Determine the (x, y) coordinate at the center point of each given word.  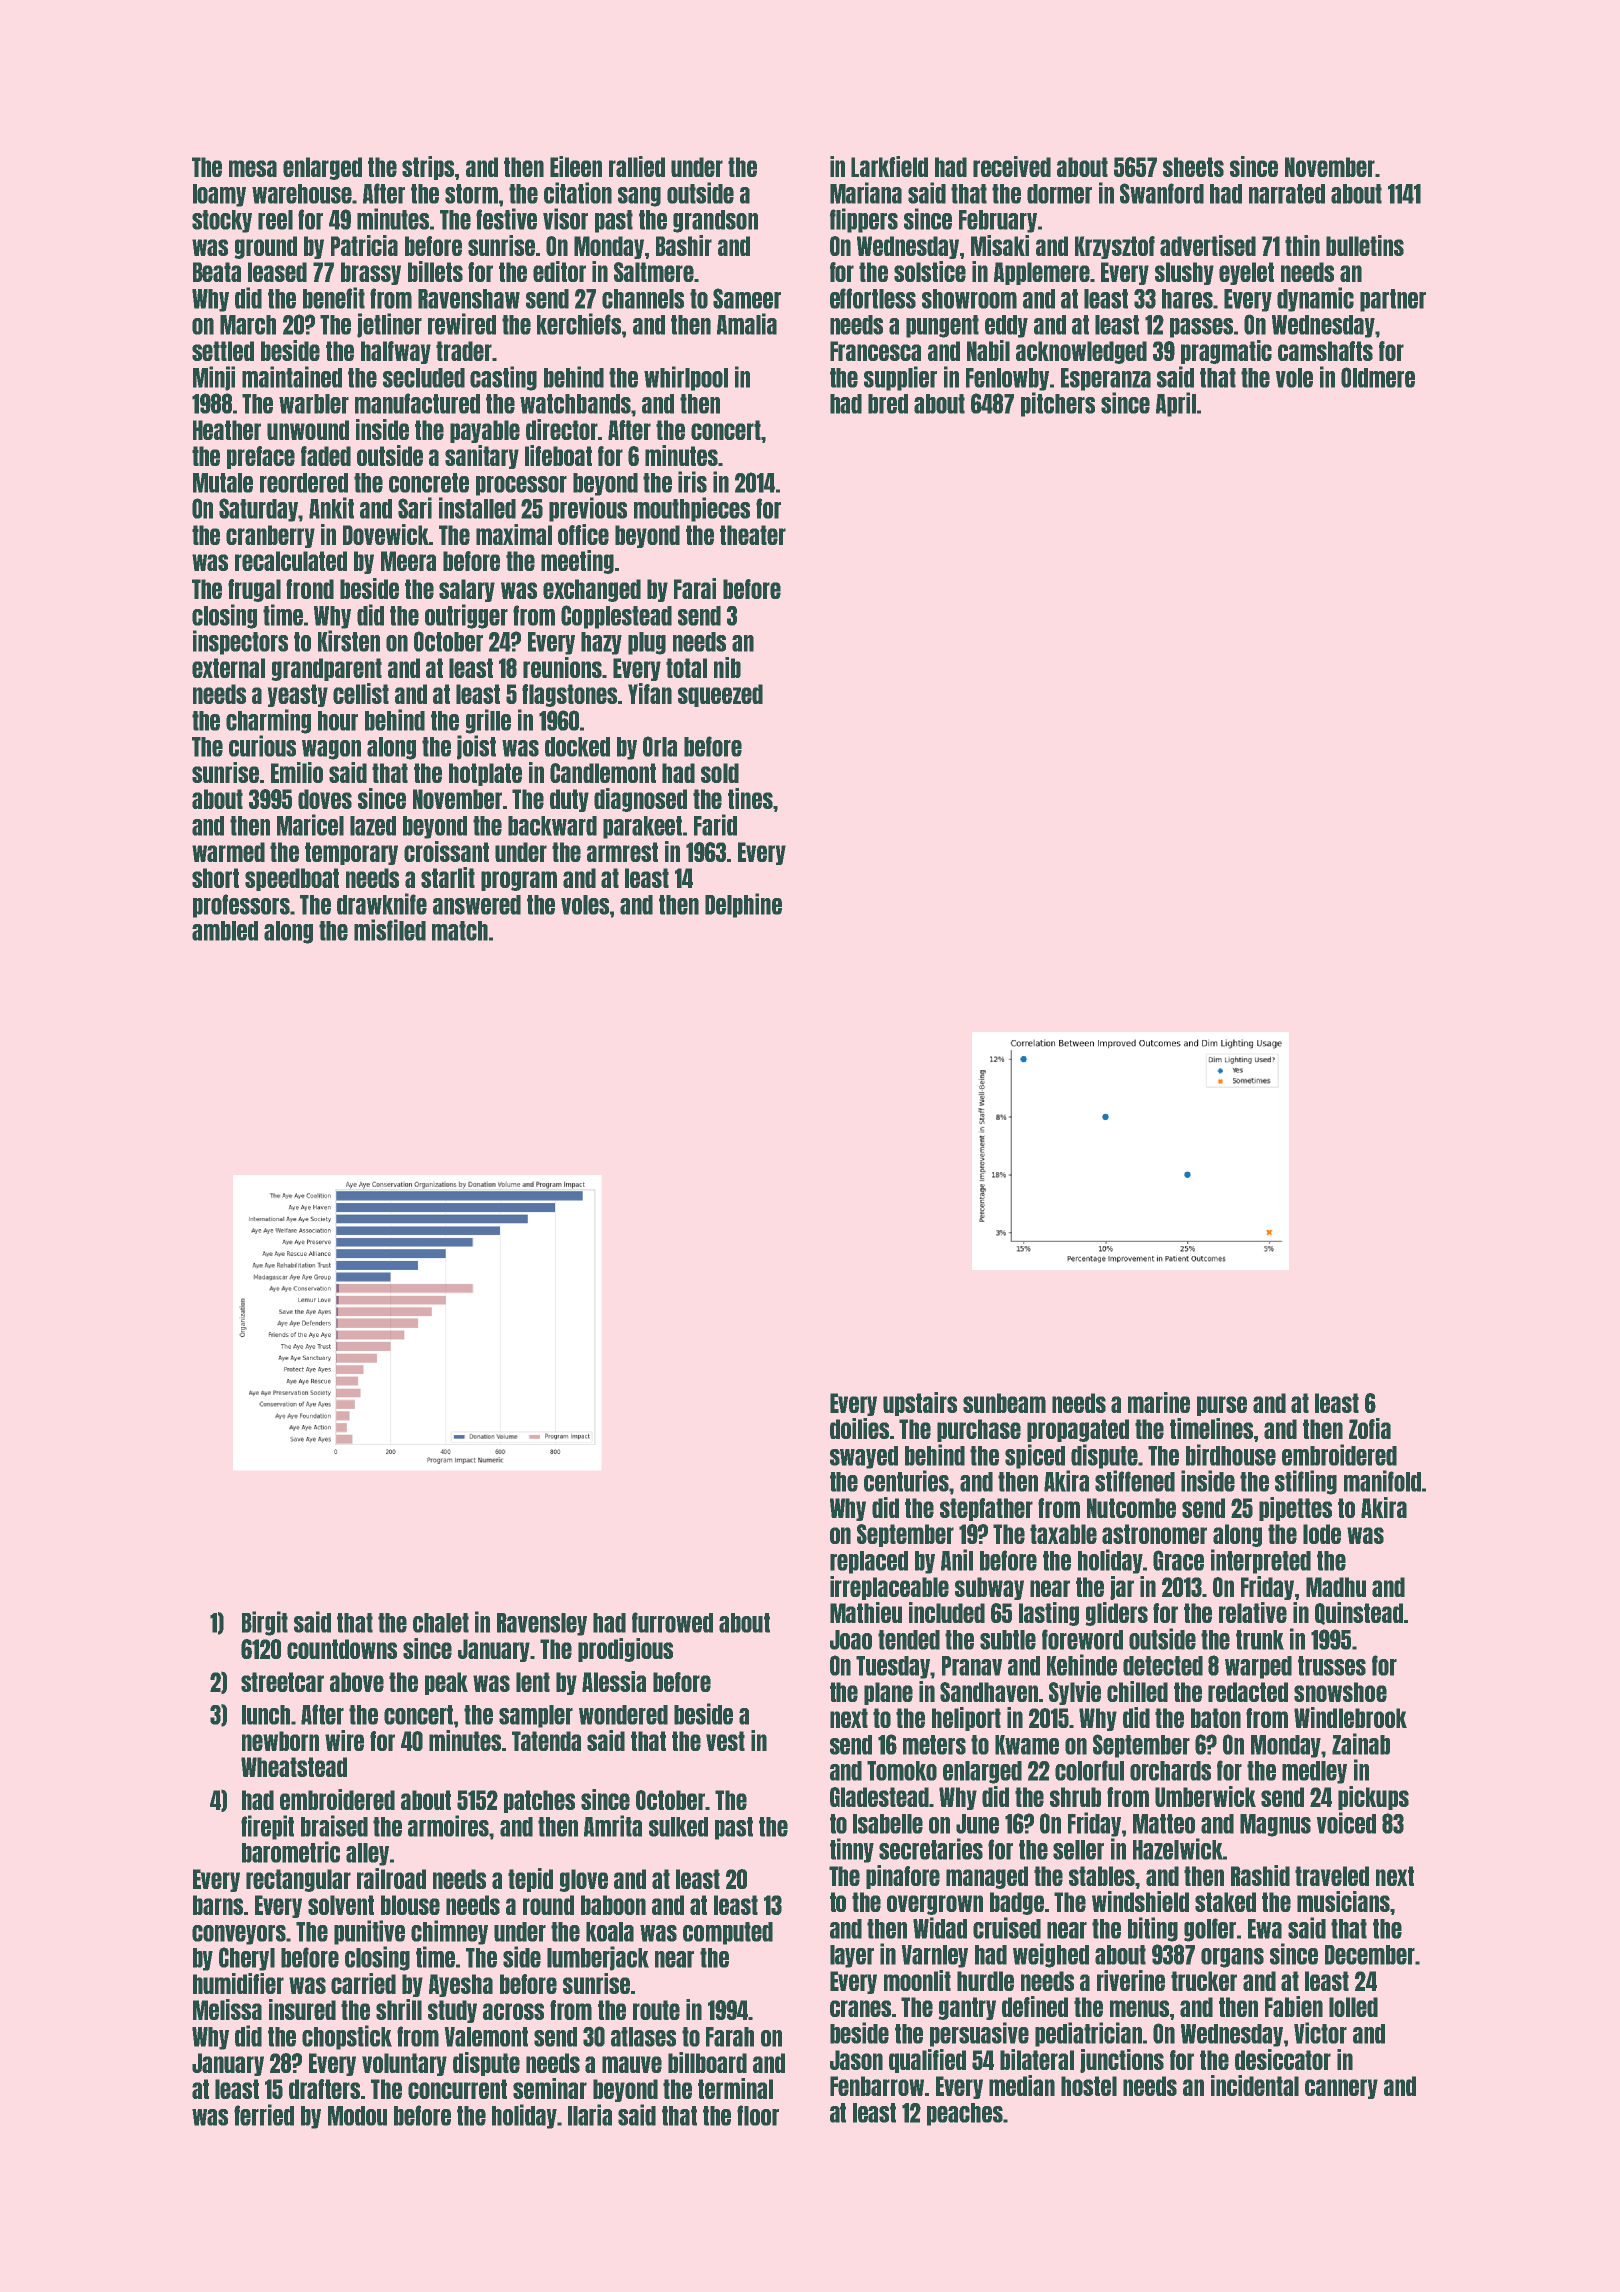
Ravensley (542, 1624)
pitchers (1058, 404)
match (460, 931)
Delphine (743, 905)
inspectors (240, 642)
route (656, 2010)
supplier (900, 378)
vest (725, 1741)
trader (464, 351)
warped (1258, 1667)
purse (1222, 1406)
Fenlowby (1007, 379)
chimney (449, 1932)
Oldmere (1378, 377)
